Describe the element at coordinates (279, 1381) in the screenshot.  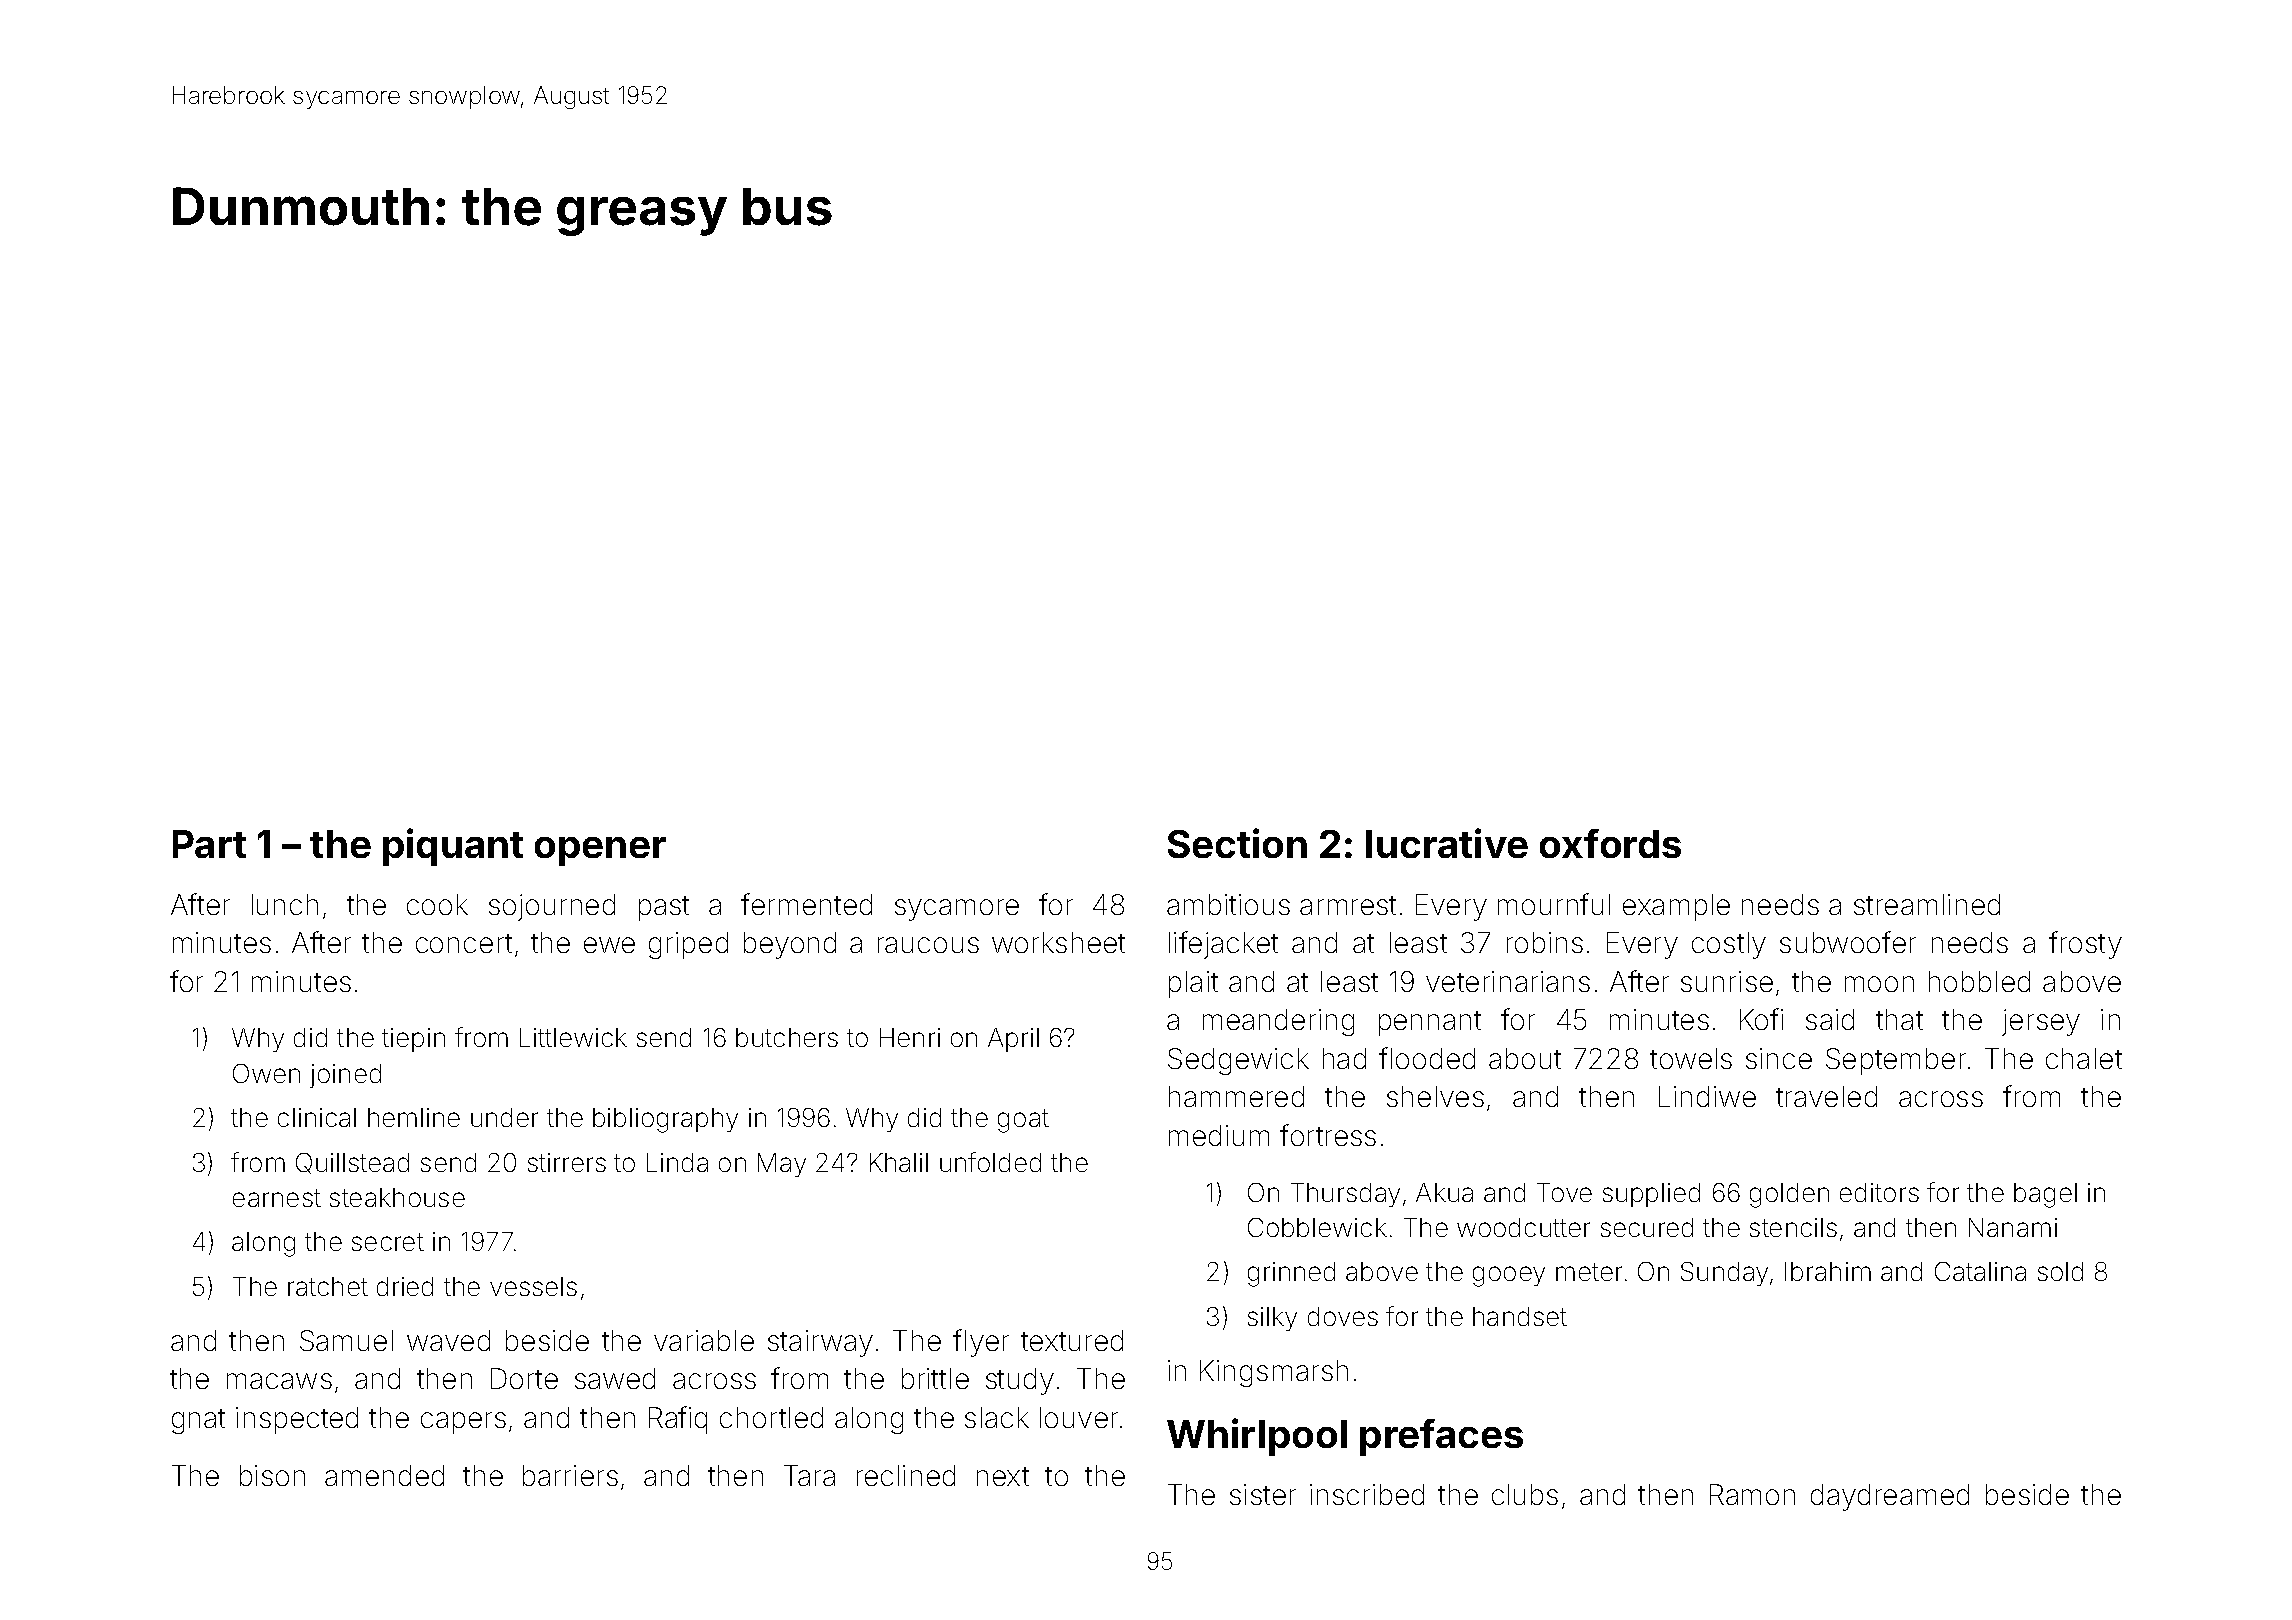
I see `macaws` at that location.
